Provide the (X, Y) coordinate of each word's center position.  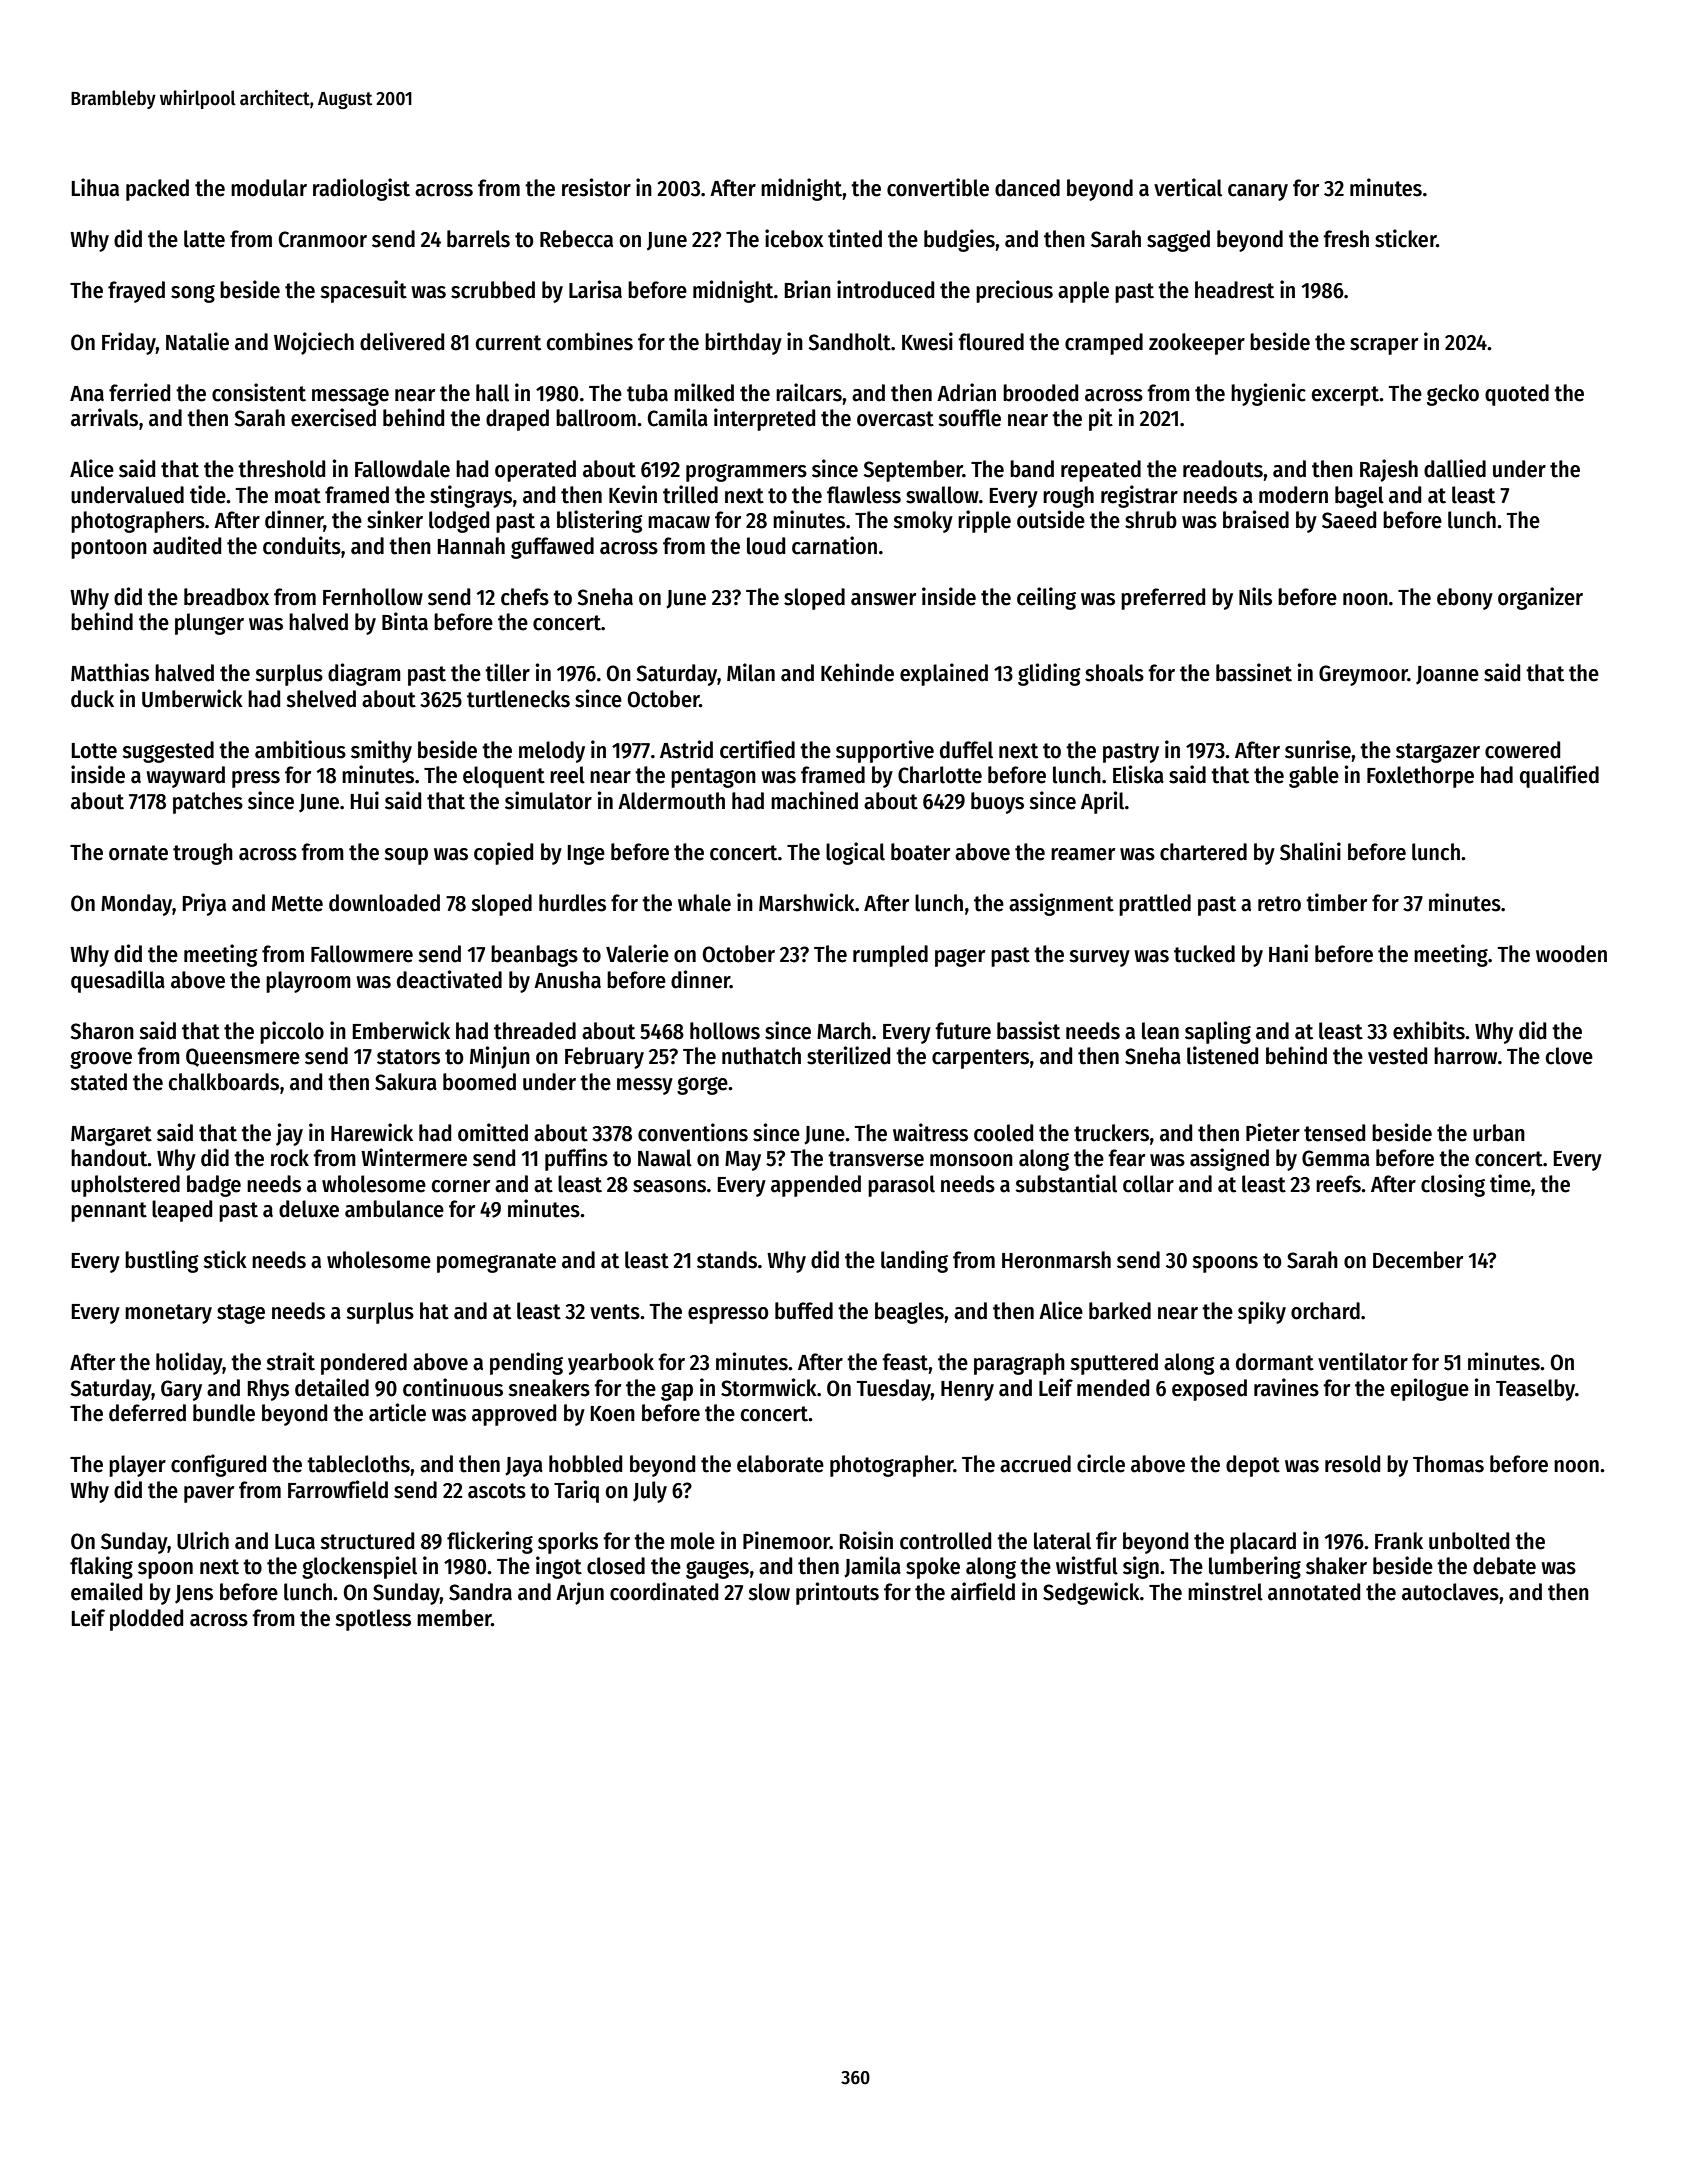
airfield (983, 1591)
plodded (146, 1620)
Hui (364, 800)
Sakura (406, 1082)
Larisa (595, 289)
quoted (1517, 395)
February (604, 1058)
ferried (139, 392)
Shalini (1310, 851)
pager (960, 958)
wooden (1571, 954)
